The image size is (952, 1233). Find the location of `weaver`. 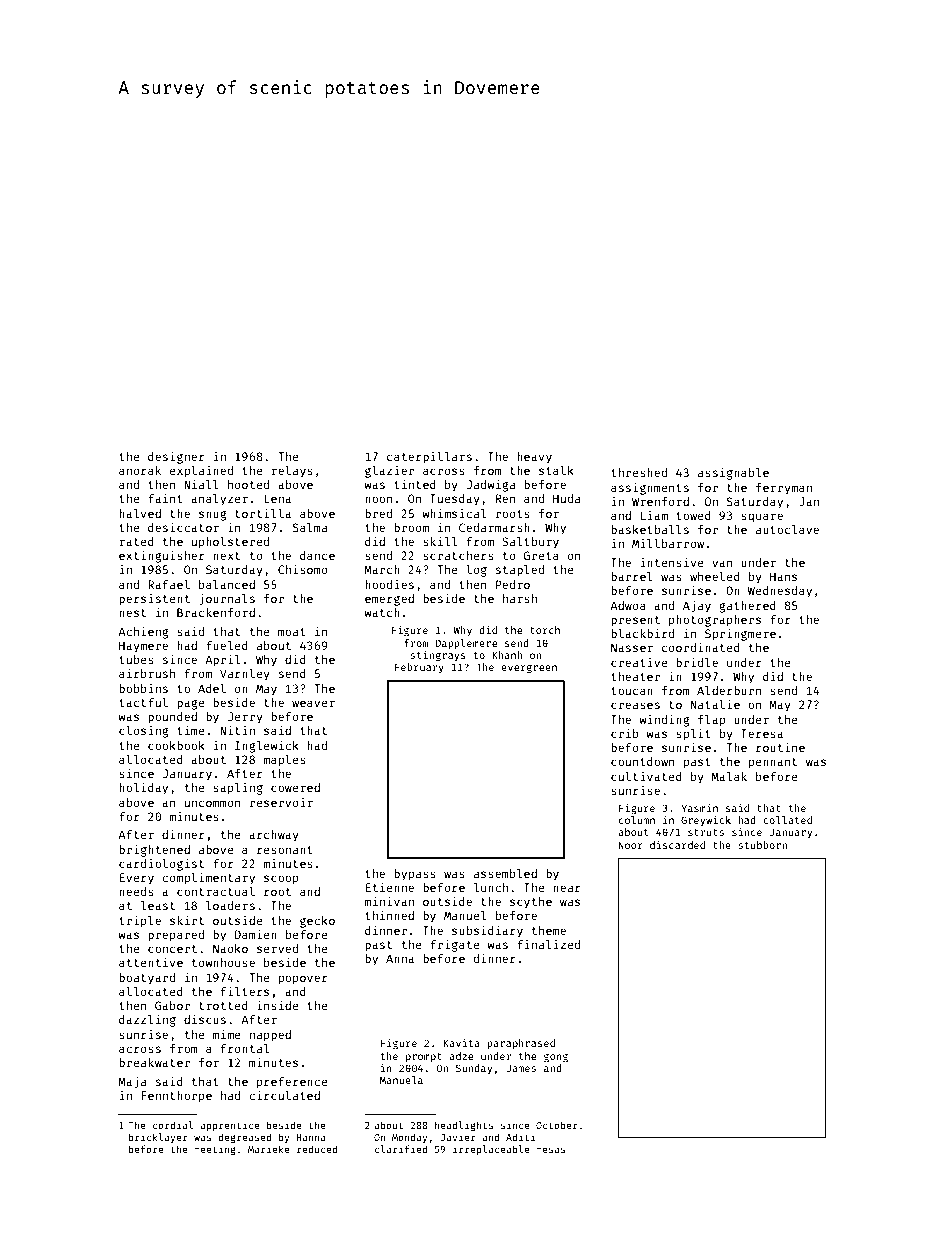

weaver is located at coordinates (313, 703).
